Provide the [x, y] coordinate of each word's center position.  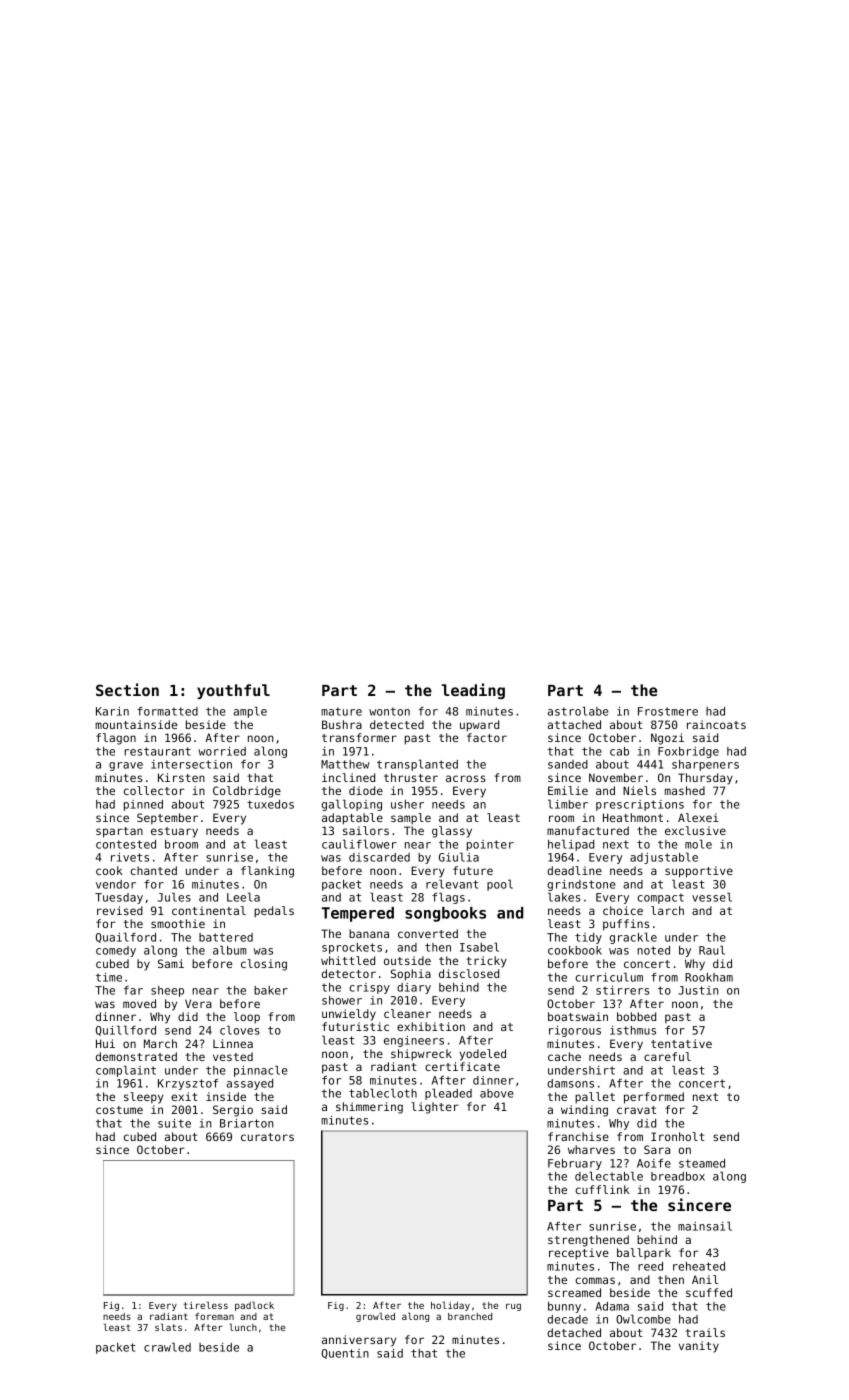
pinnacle [261, 1071]
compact [660, 898]
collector [154, 790]
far [133, 990]
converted [428, 933]
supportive [699, 872]
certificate [462, 1066]
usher [407, 804]
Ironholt [678, 1136]
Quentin [345, 1354]
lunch [243, 1327]
